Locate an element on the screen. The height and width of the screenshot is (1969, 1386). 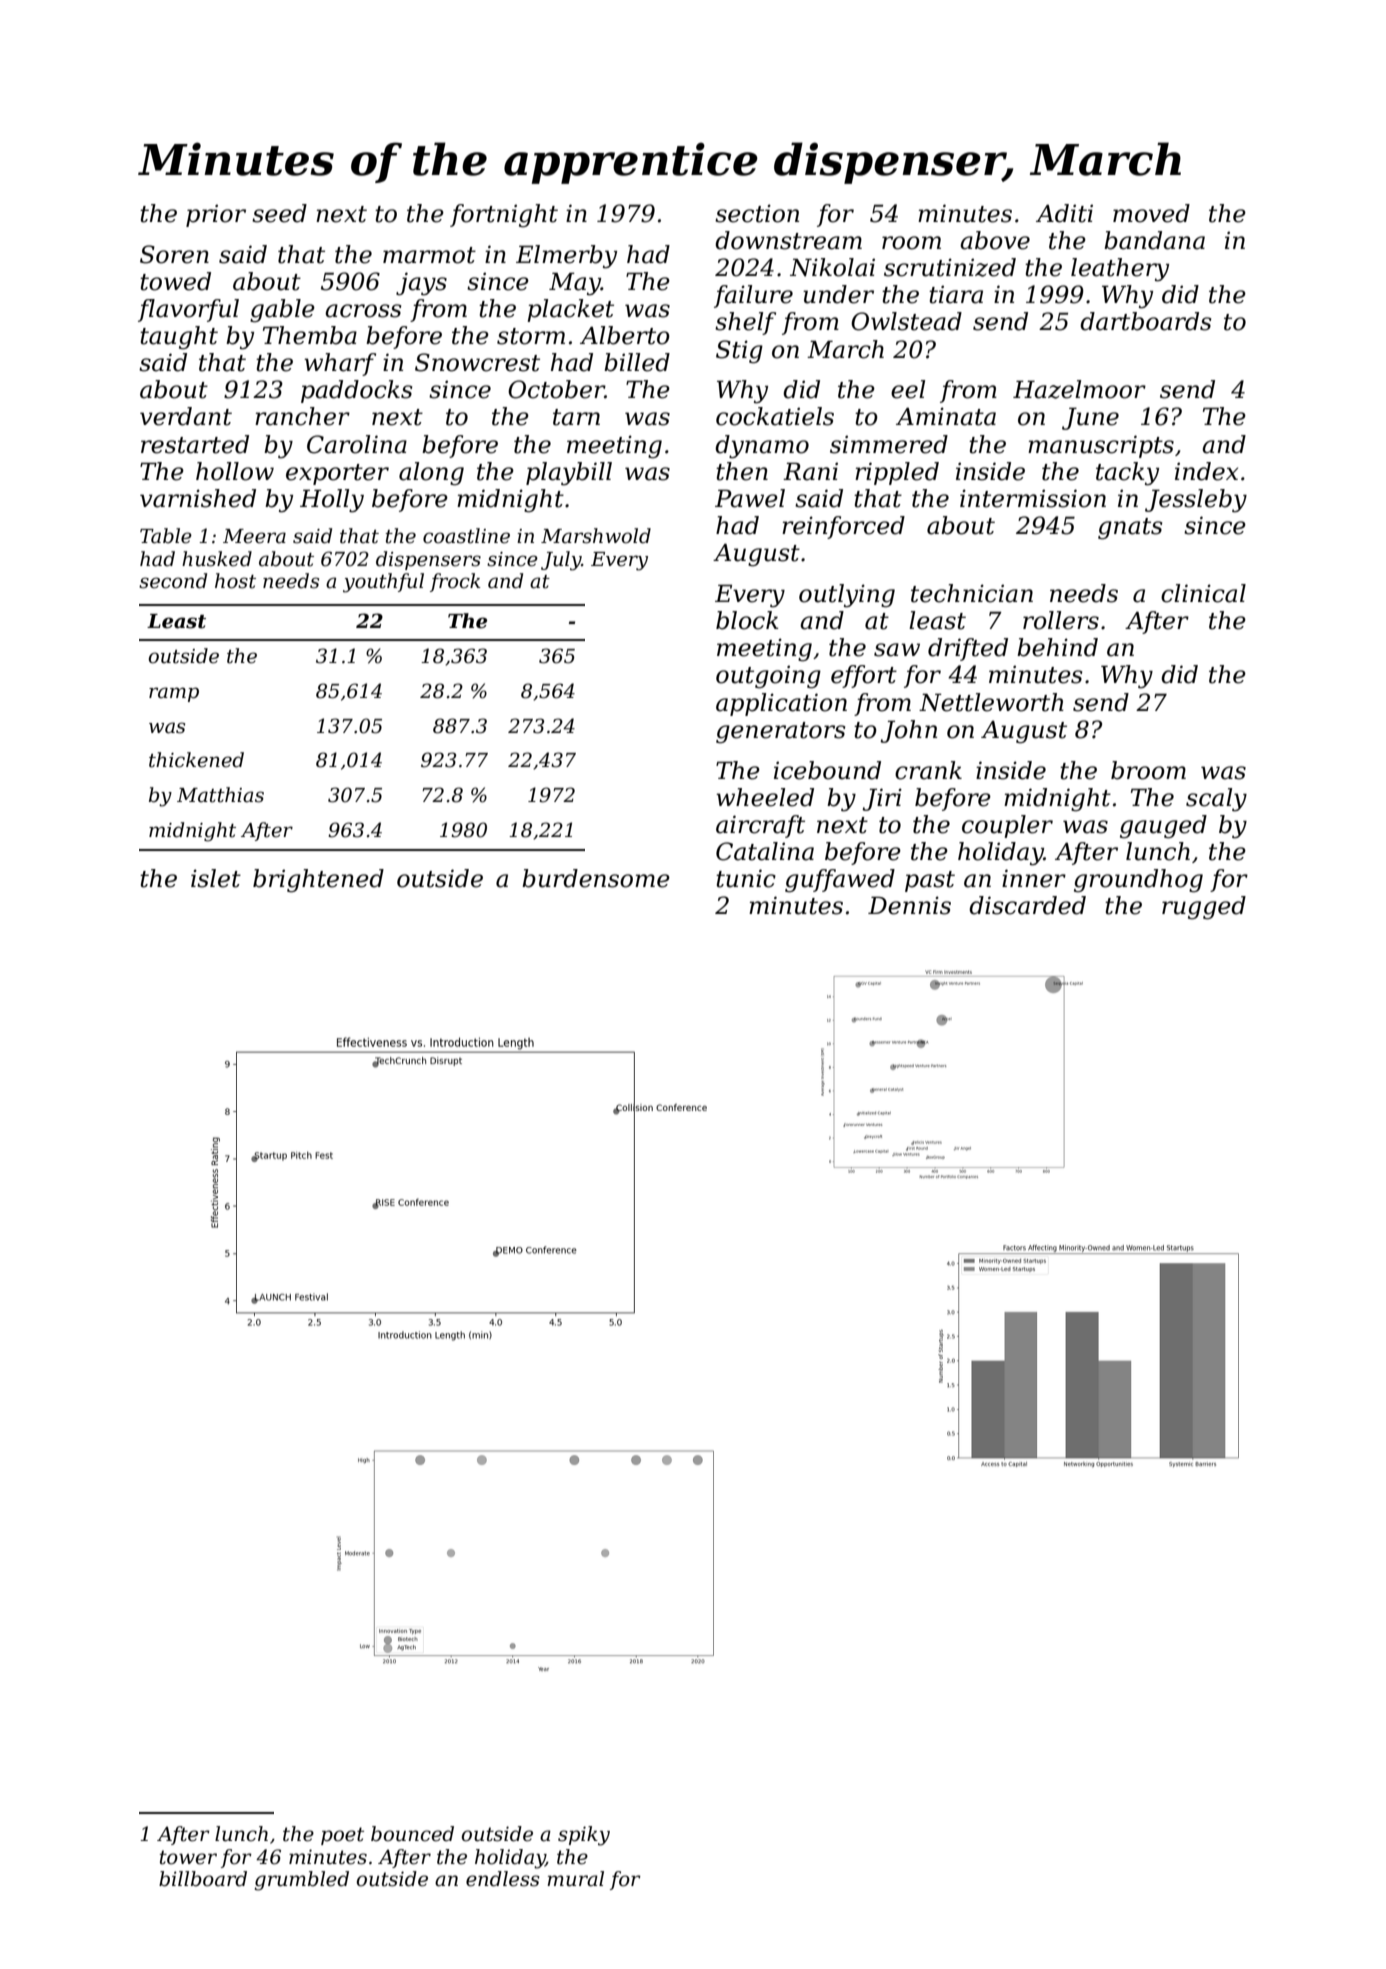
rugged is located at coordinates (1204, 908).
